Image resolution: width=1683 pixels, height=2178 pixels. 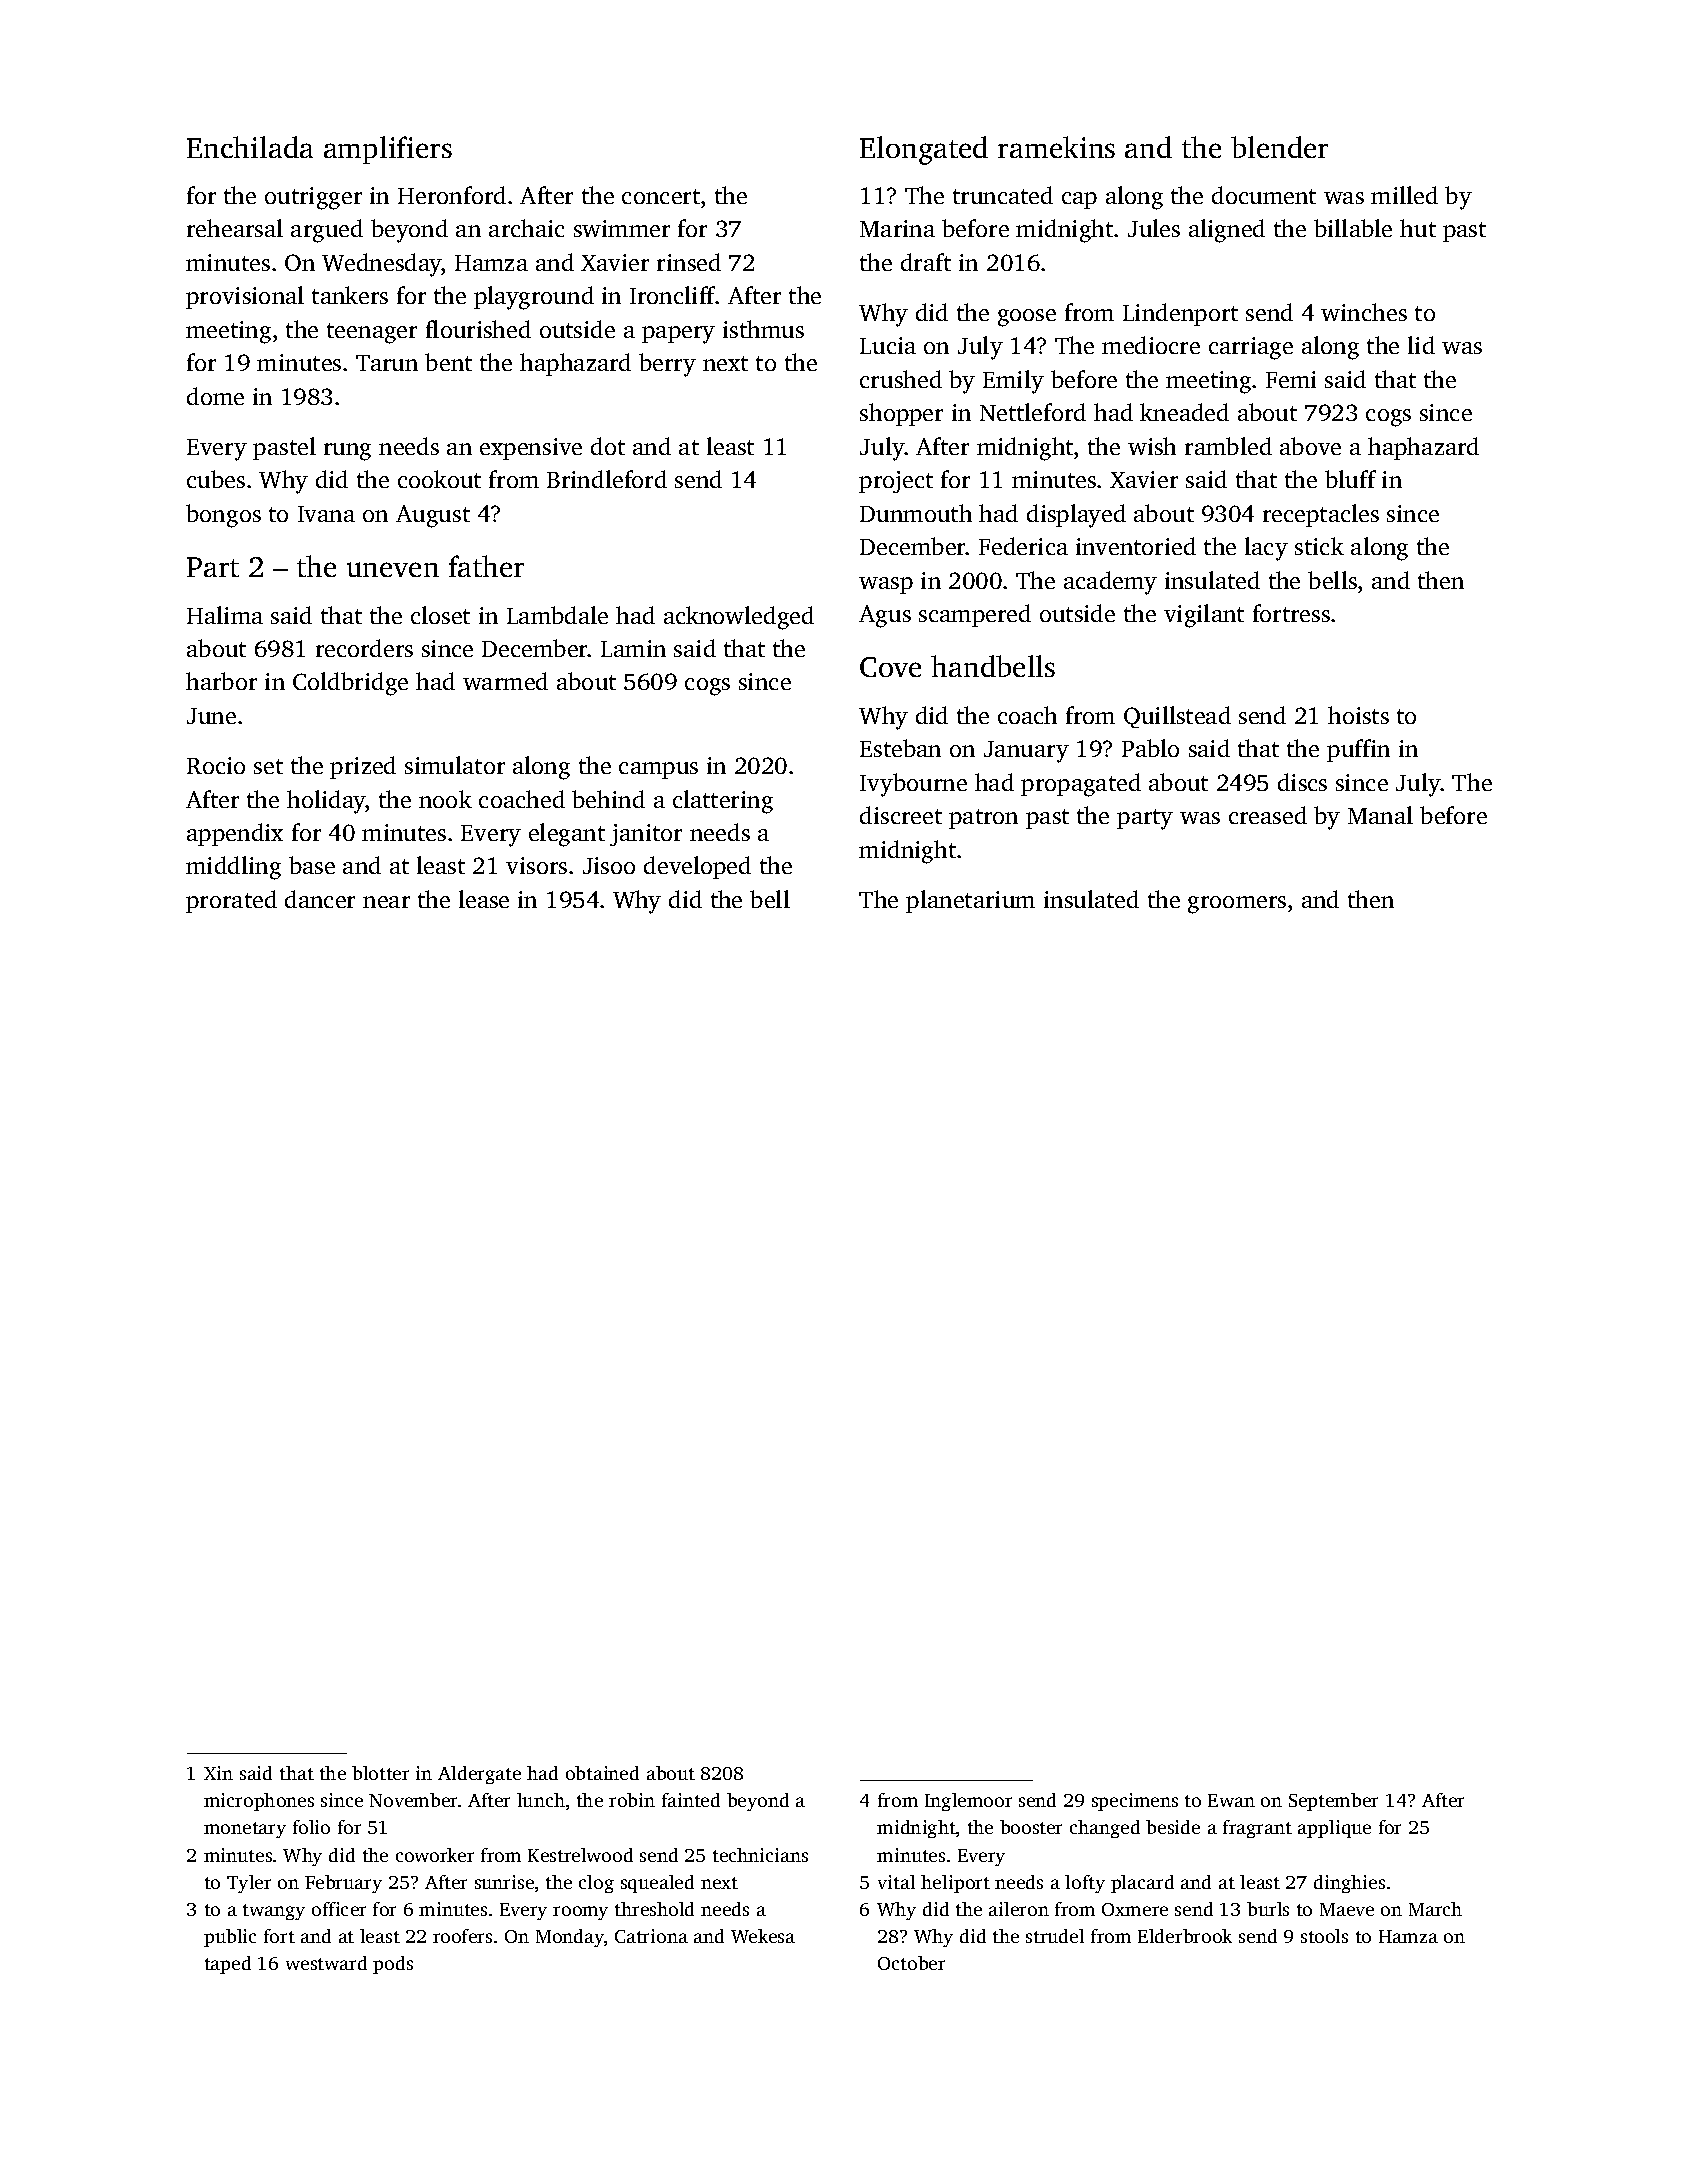 What do you see at coordinates (1279, 147) in the document?
I see `blender` at bounding box center [1279, 147].
